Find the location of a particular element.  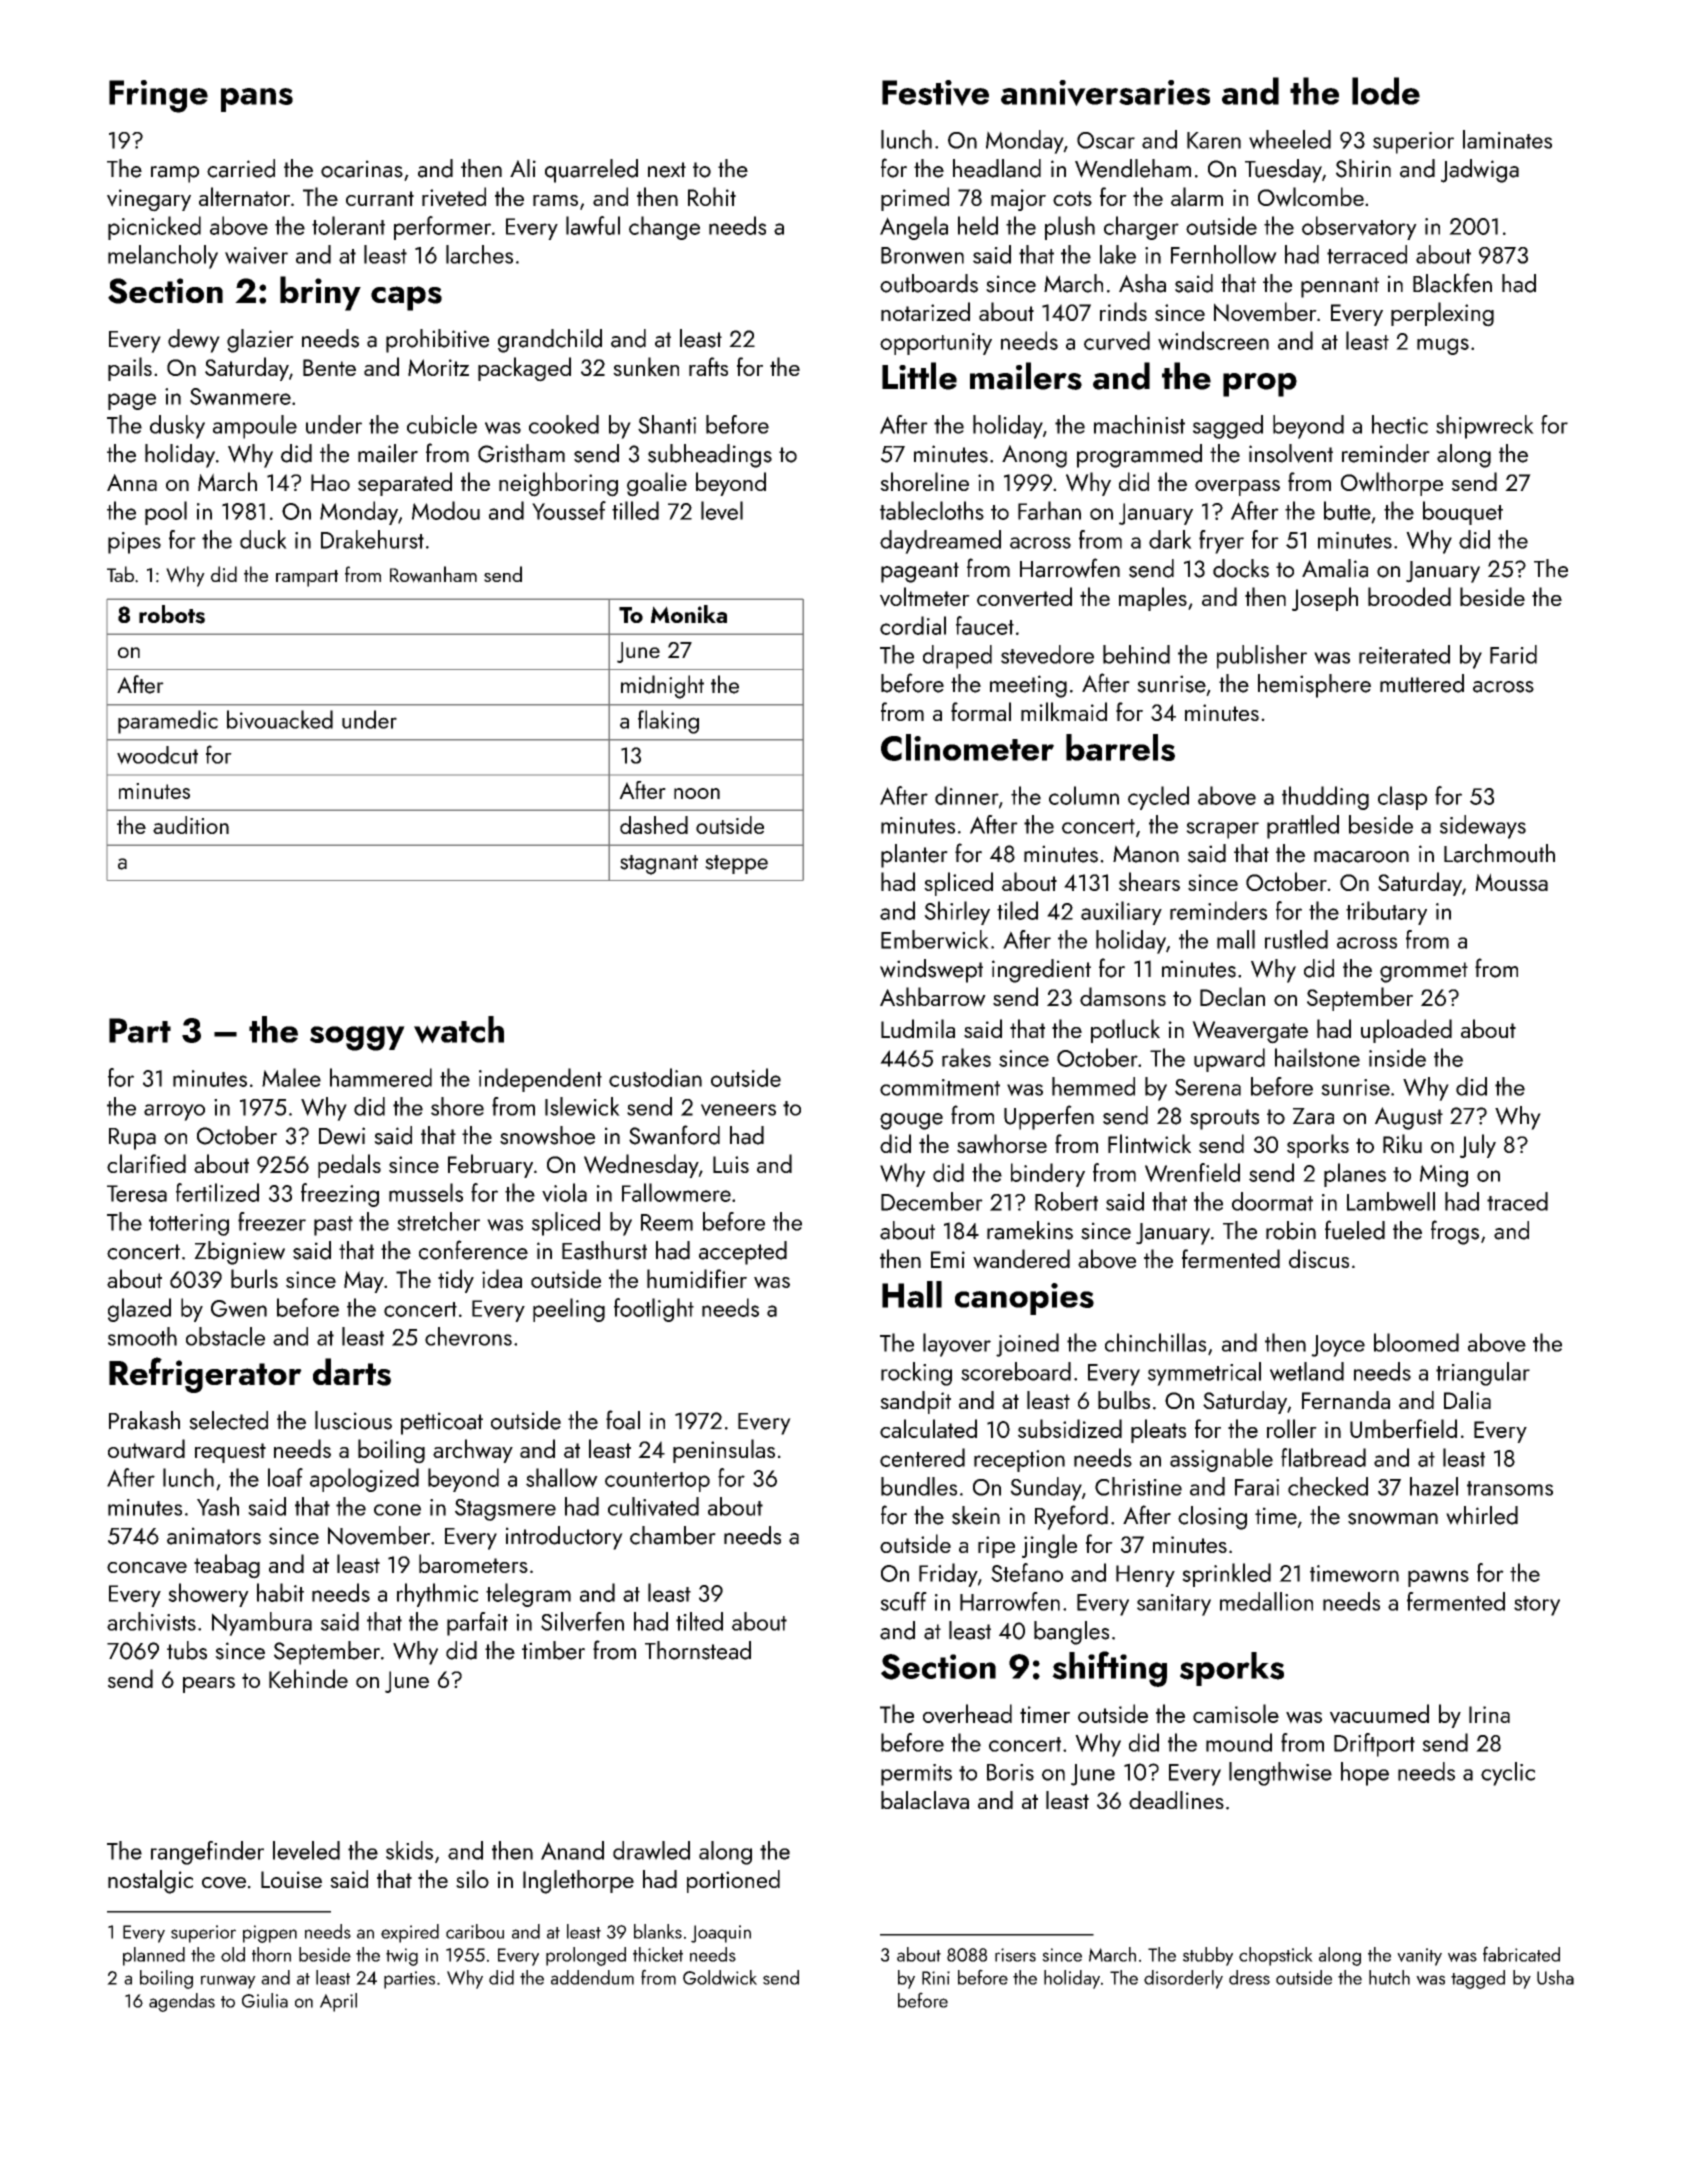

commitment is located at coordinates (940, 1087).
